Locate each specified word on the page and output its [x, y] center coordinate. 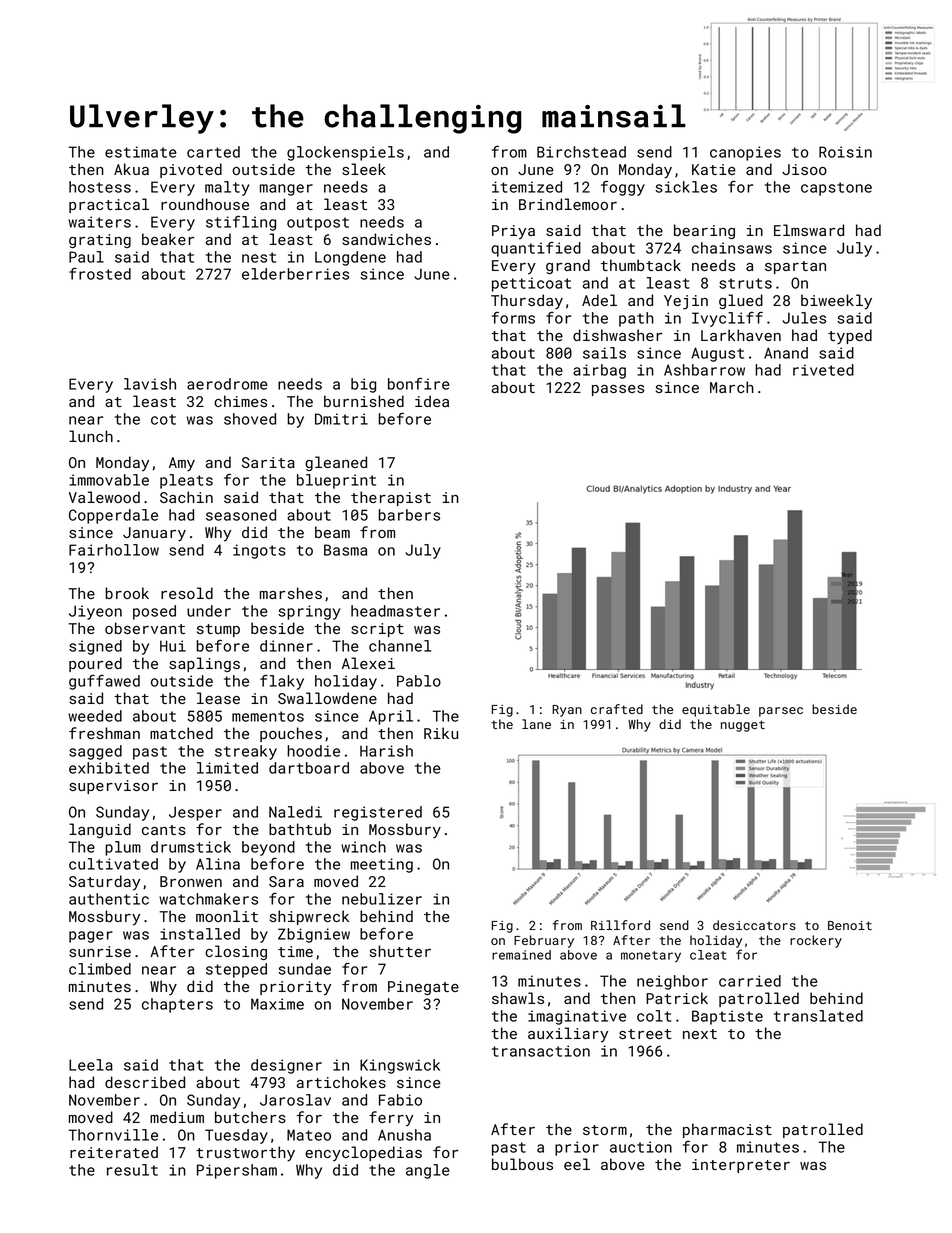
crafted [617, 709]
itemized [527, 187]
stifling [241, 223]
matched [181, 733]
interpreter [741, 1166]
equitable [716, 710]
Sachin [186, 497]
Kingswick [400, 1066]
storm [605, 1130]
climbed [100, 969]
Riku [441, 733]
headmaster [395, 611]
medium [177, 1117]
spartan [795, 267]
